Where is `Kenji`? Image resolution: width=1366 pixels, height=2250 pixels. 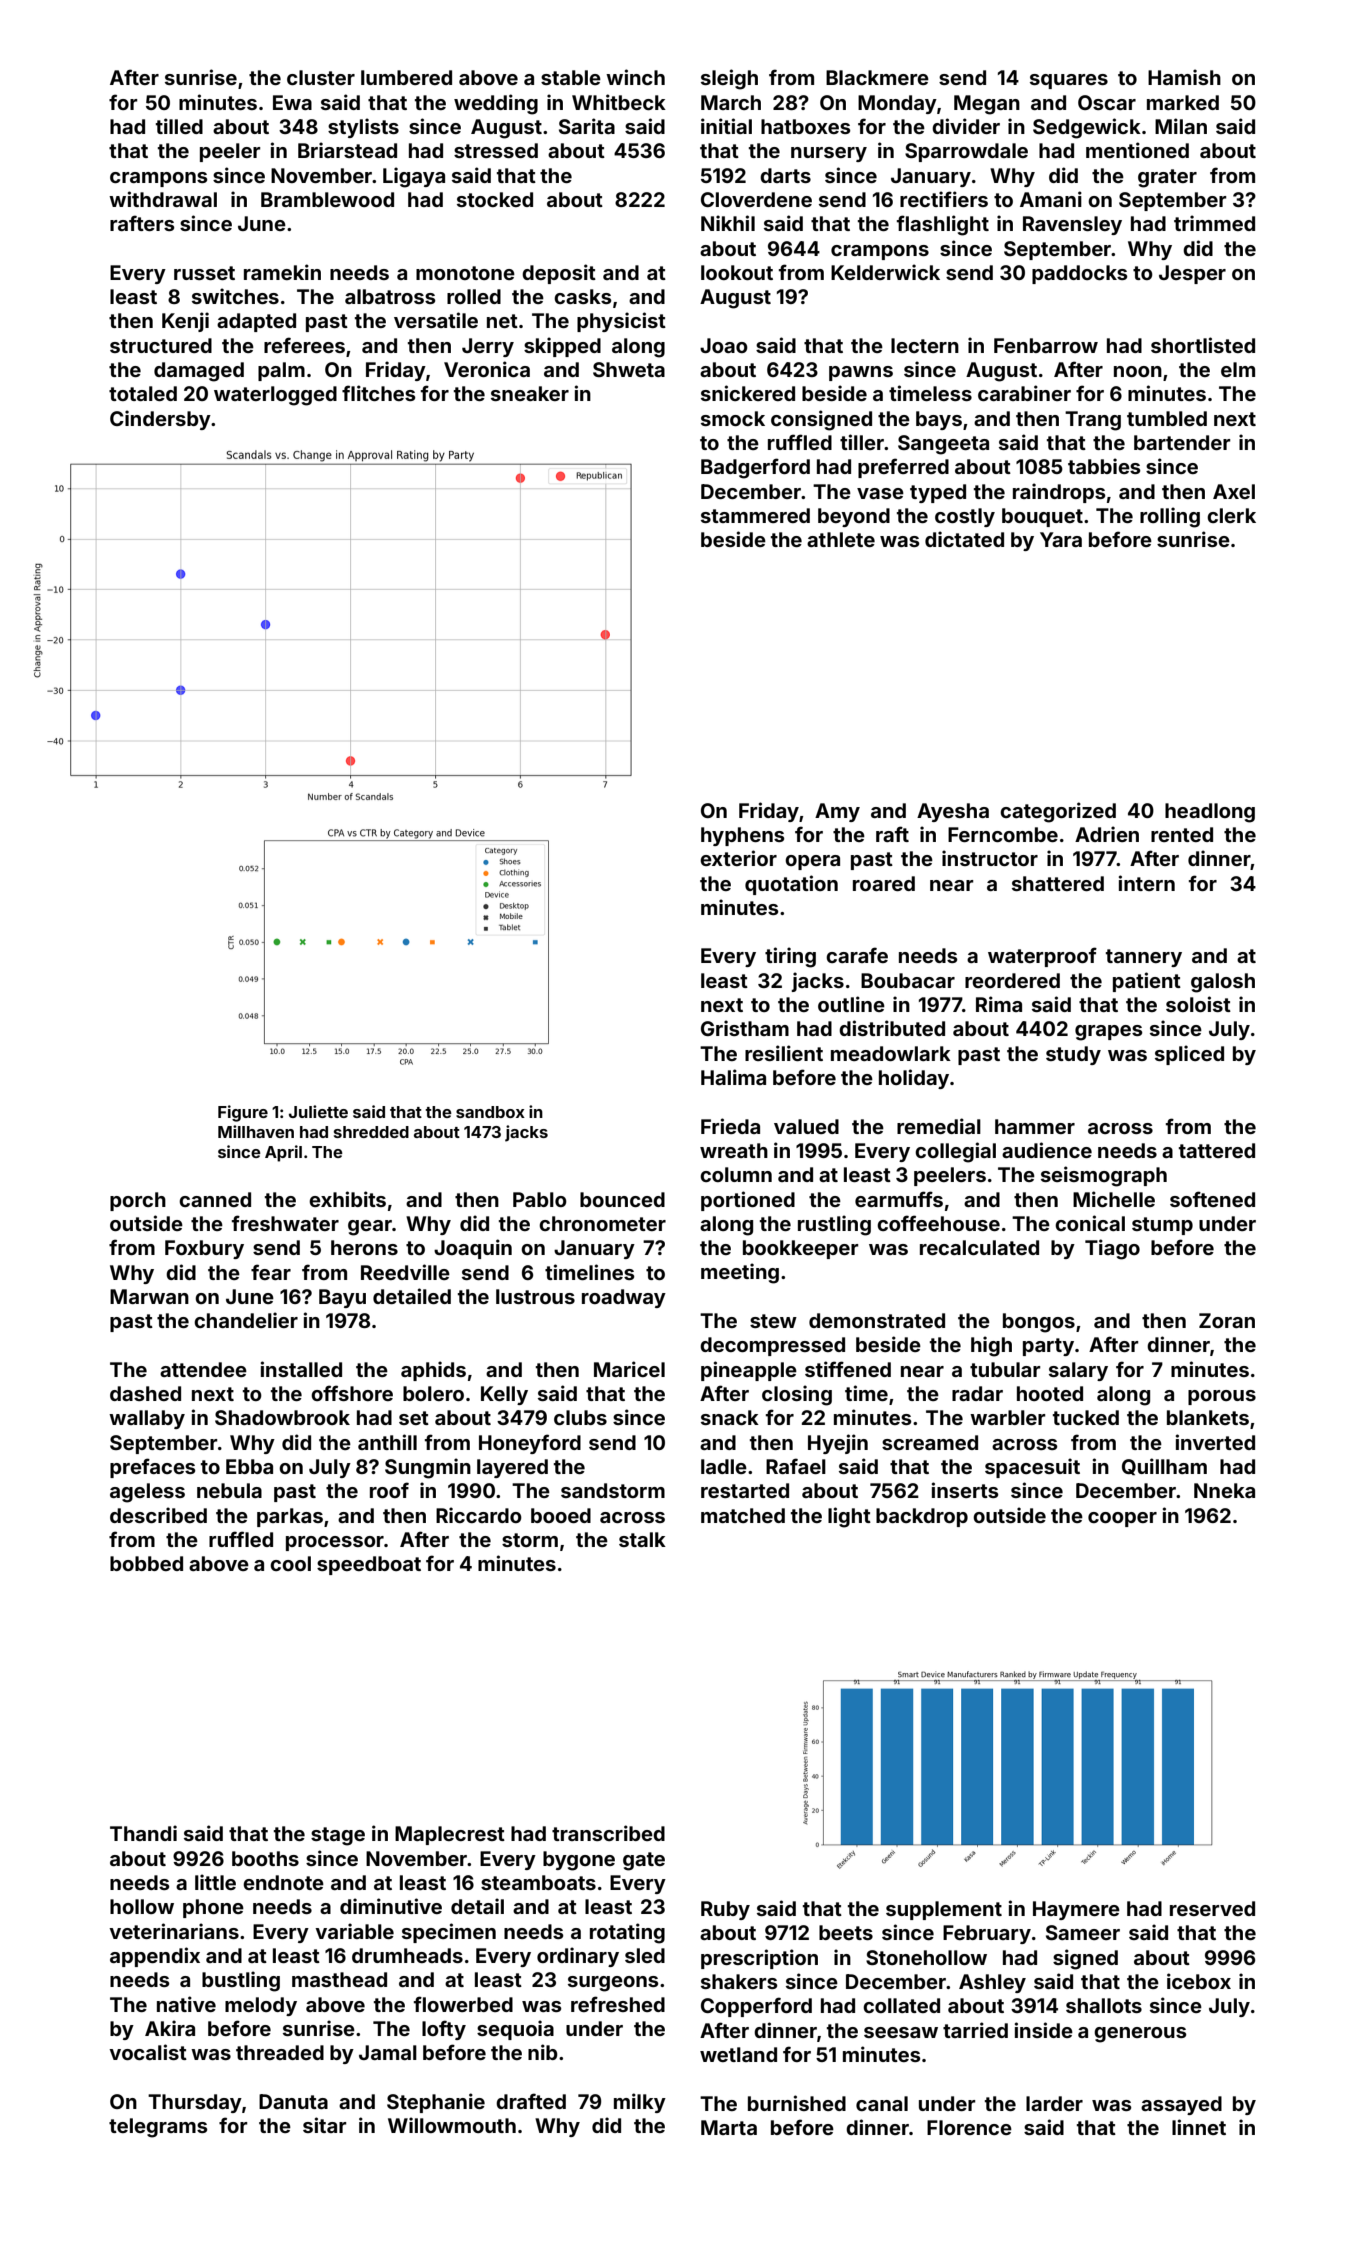 Kenji is located at coordinates (185, 322).
